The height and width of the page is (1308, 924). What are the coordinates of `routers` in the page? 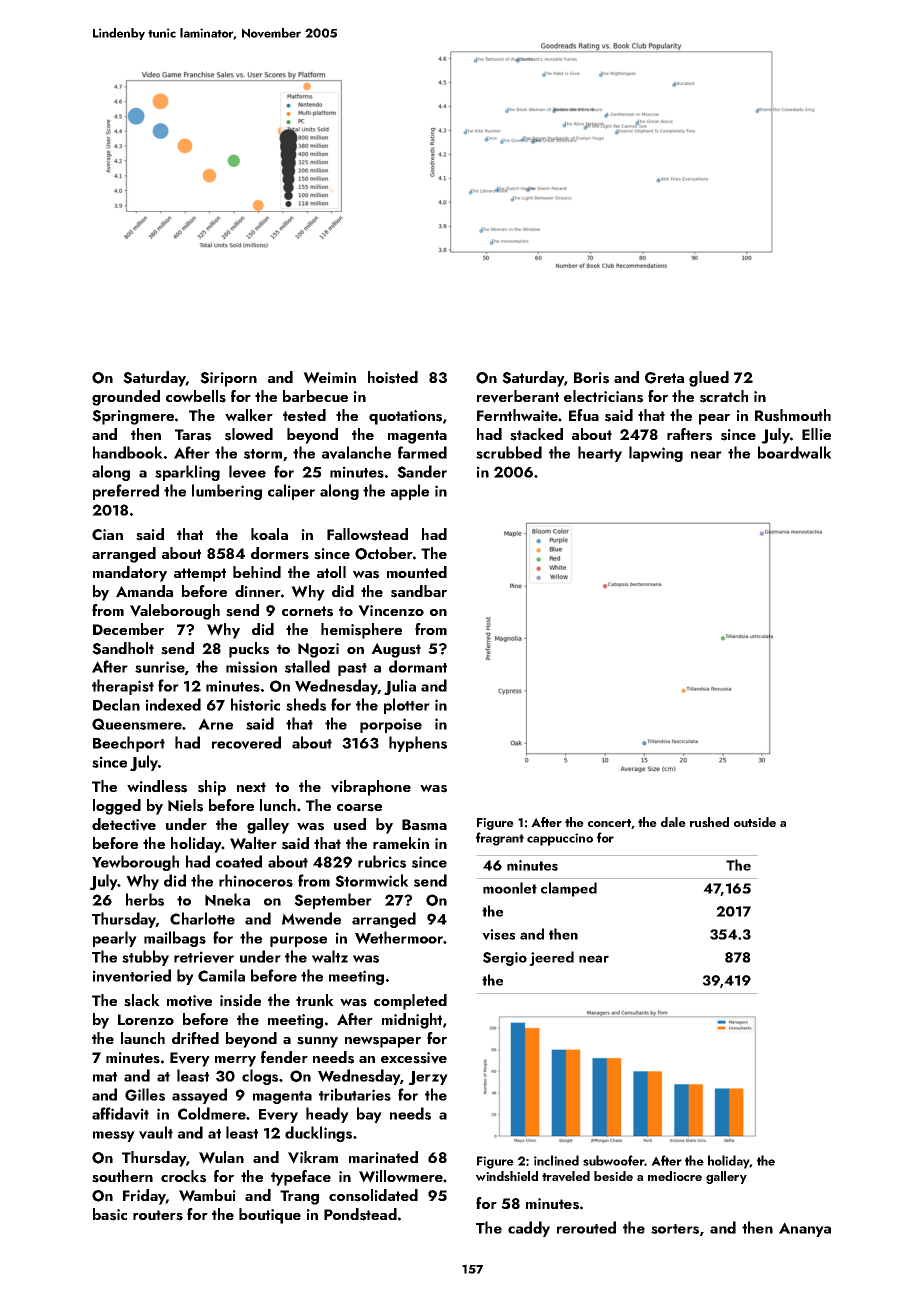 It's located at (158, 1215).
